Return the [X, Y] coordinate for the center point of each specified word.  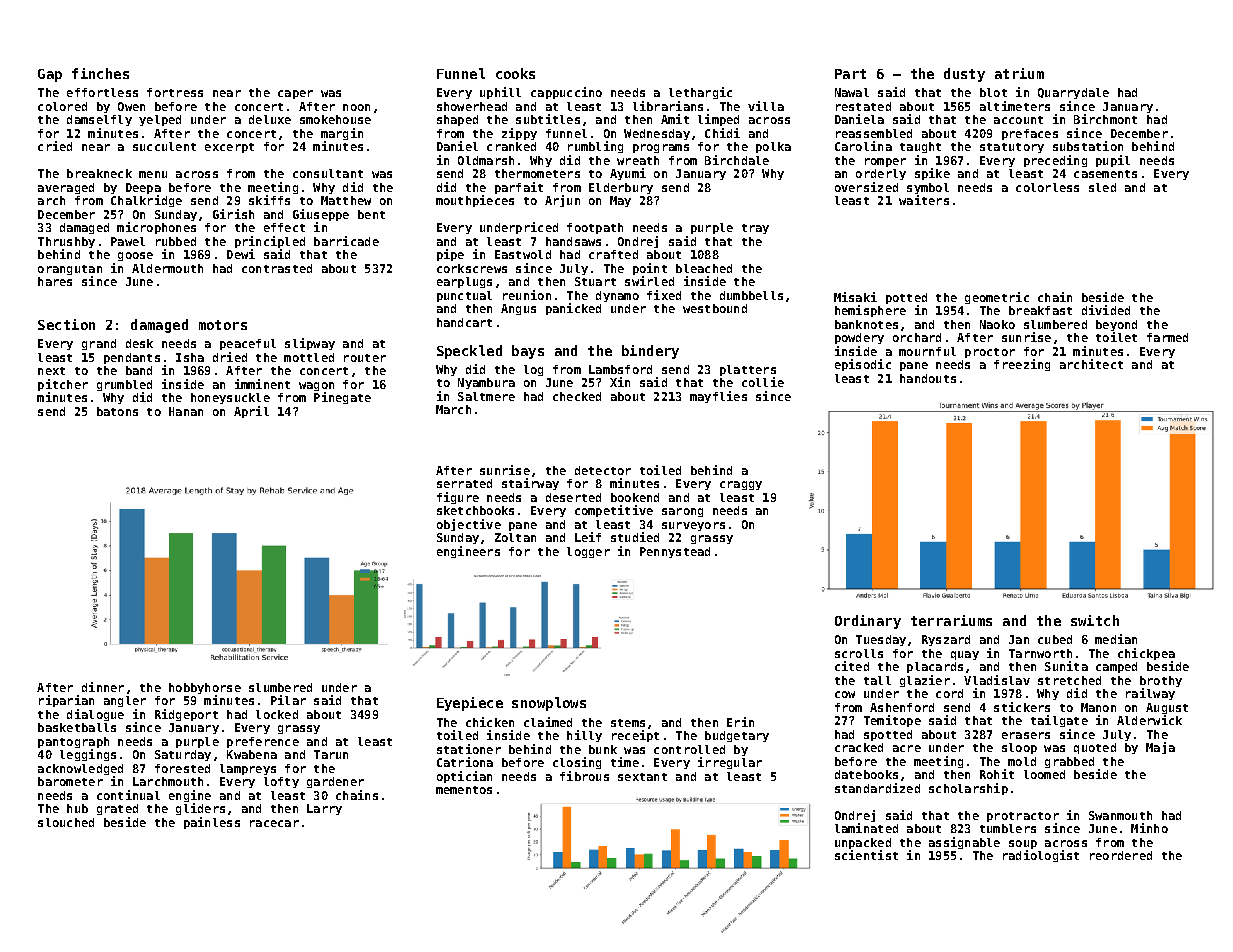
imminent [262, 384]
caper [295, 94]
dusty [964, 75]
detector [603, 470]
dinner [103, 687]
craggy [741, 485]
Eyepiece [470, 704]
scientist [866, 855]
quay [965, 655]
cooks [515, 73]
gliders [200, 809]
